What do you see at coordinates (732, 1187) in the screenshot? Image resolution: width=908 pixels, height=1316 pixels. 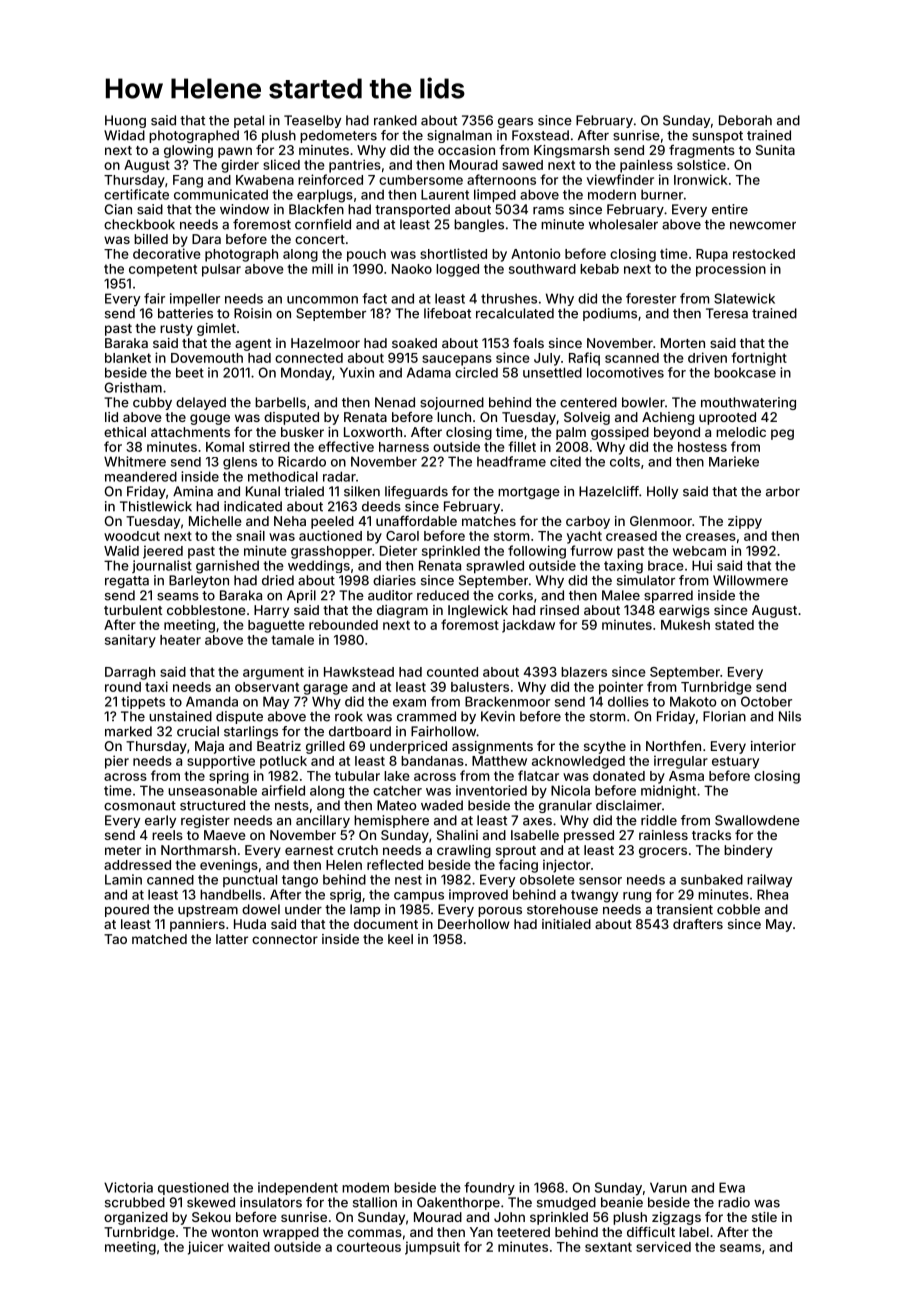 I see `Ewa` at bounding box center [732, 1187].
